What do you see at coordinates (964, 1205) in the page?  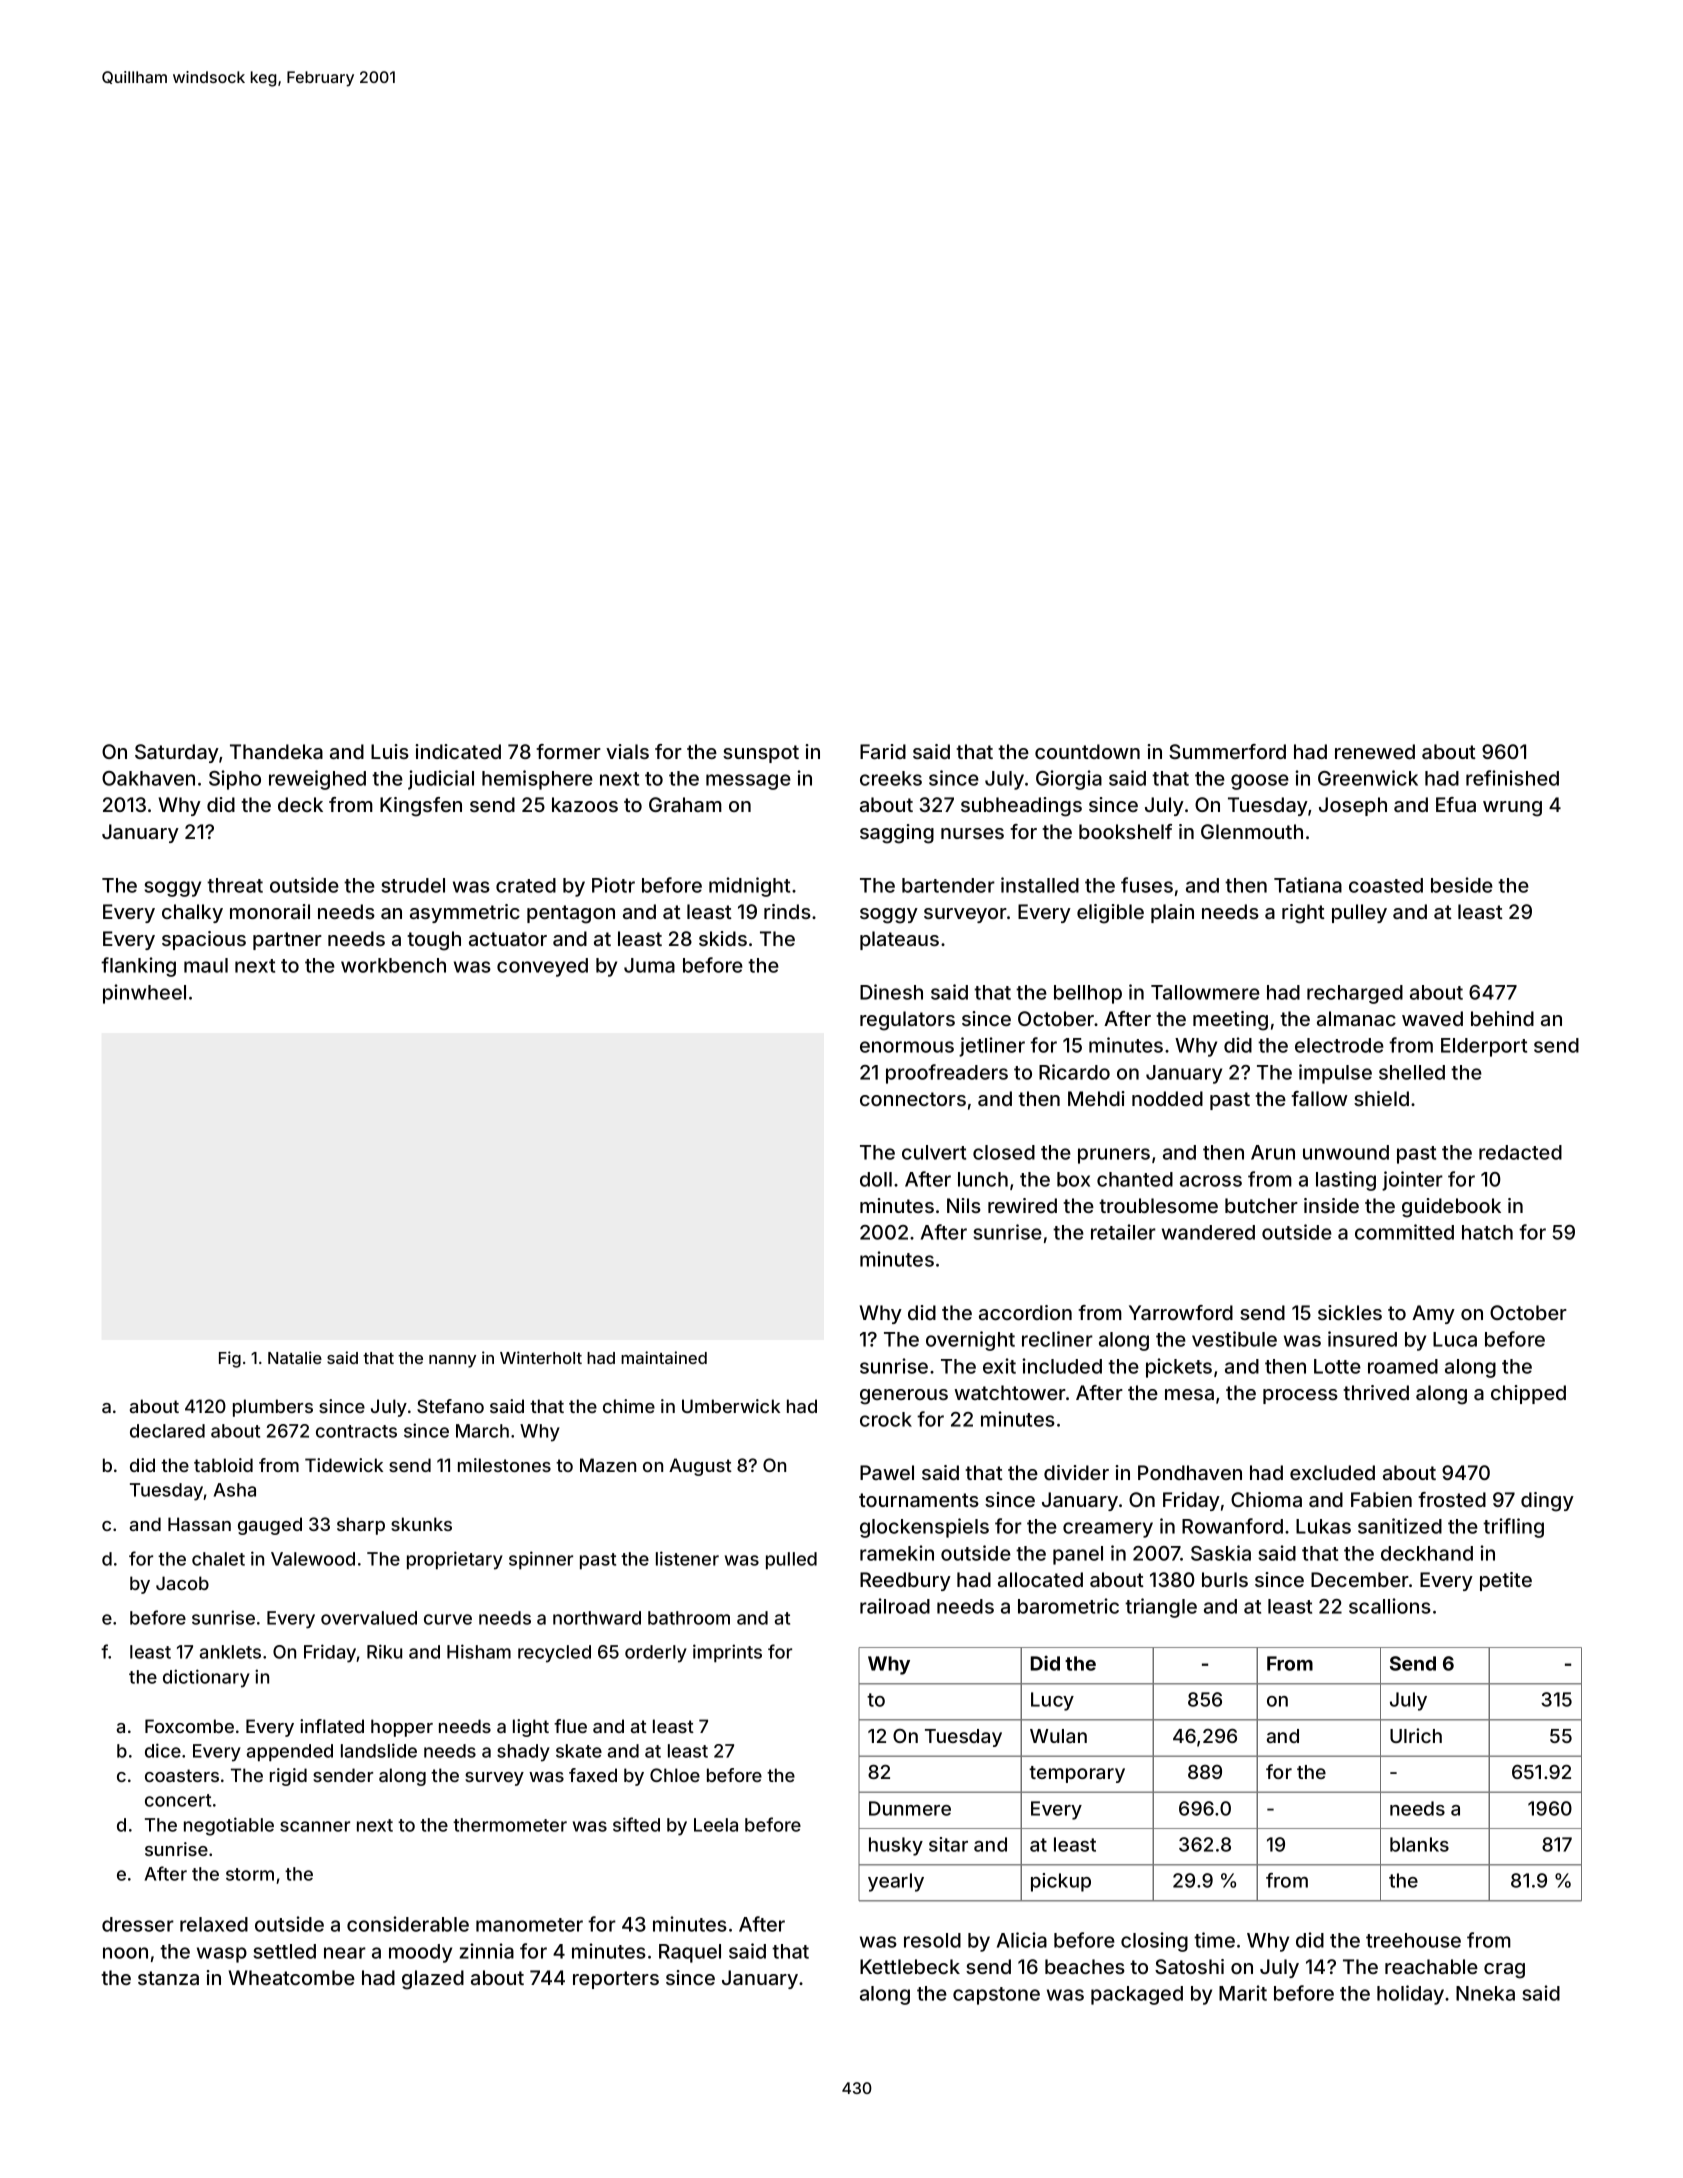 I see `Nils` at bounding box center [964, 1205].
